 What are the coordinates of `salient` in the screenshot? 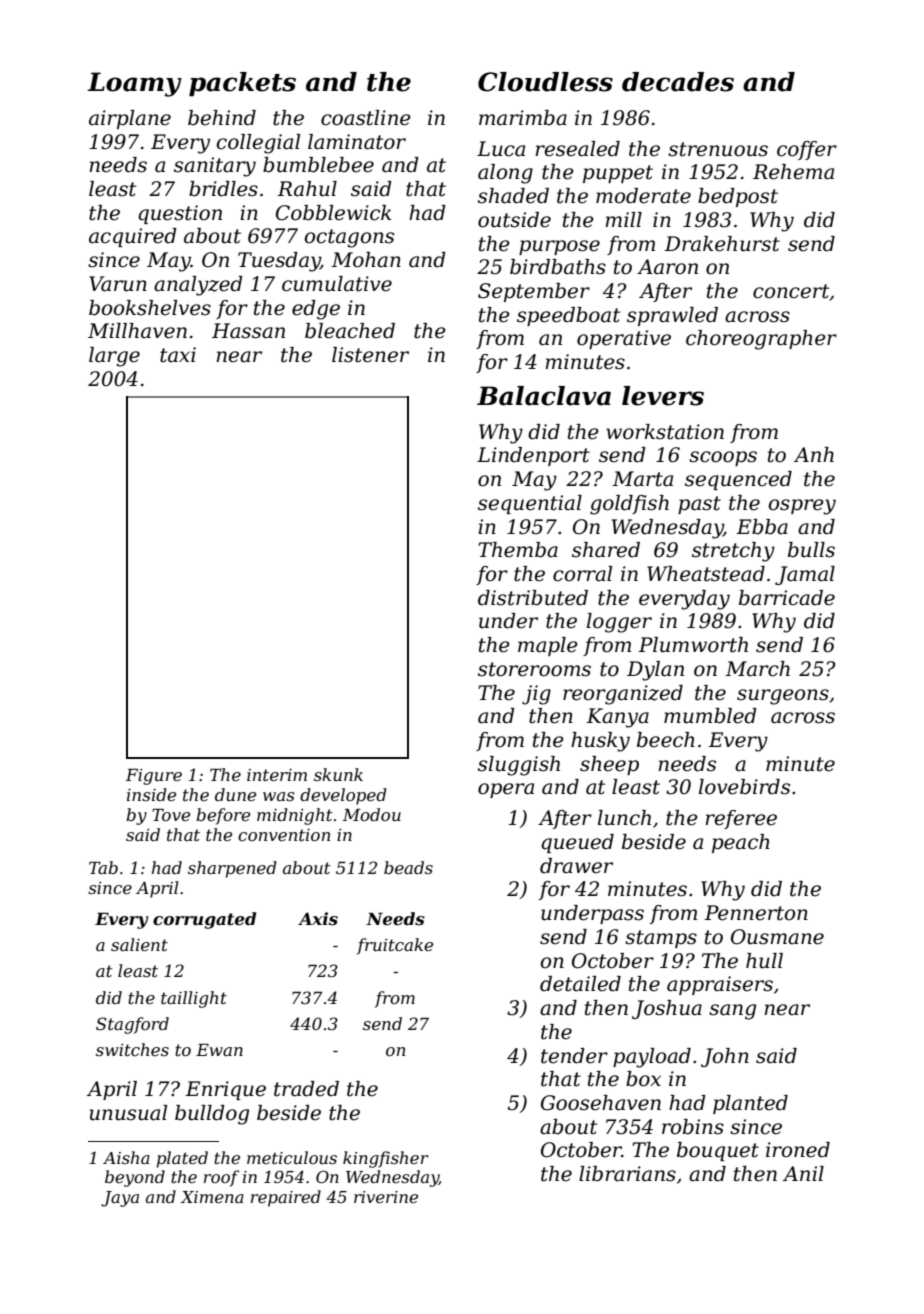 It's located at (139, 944).
